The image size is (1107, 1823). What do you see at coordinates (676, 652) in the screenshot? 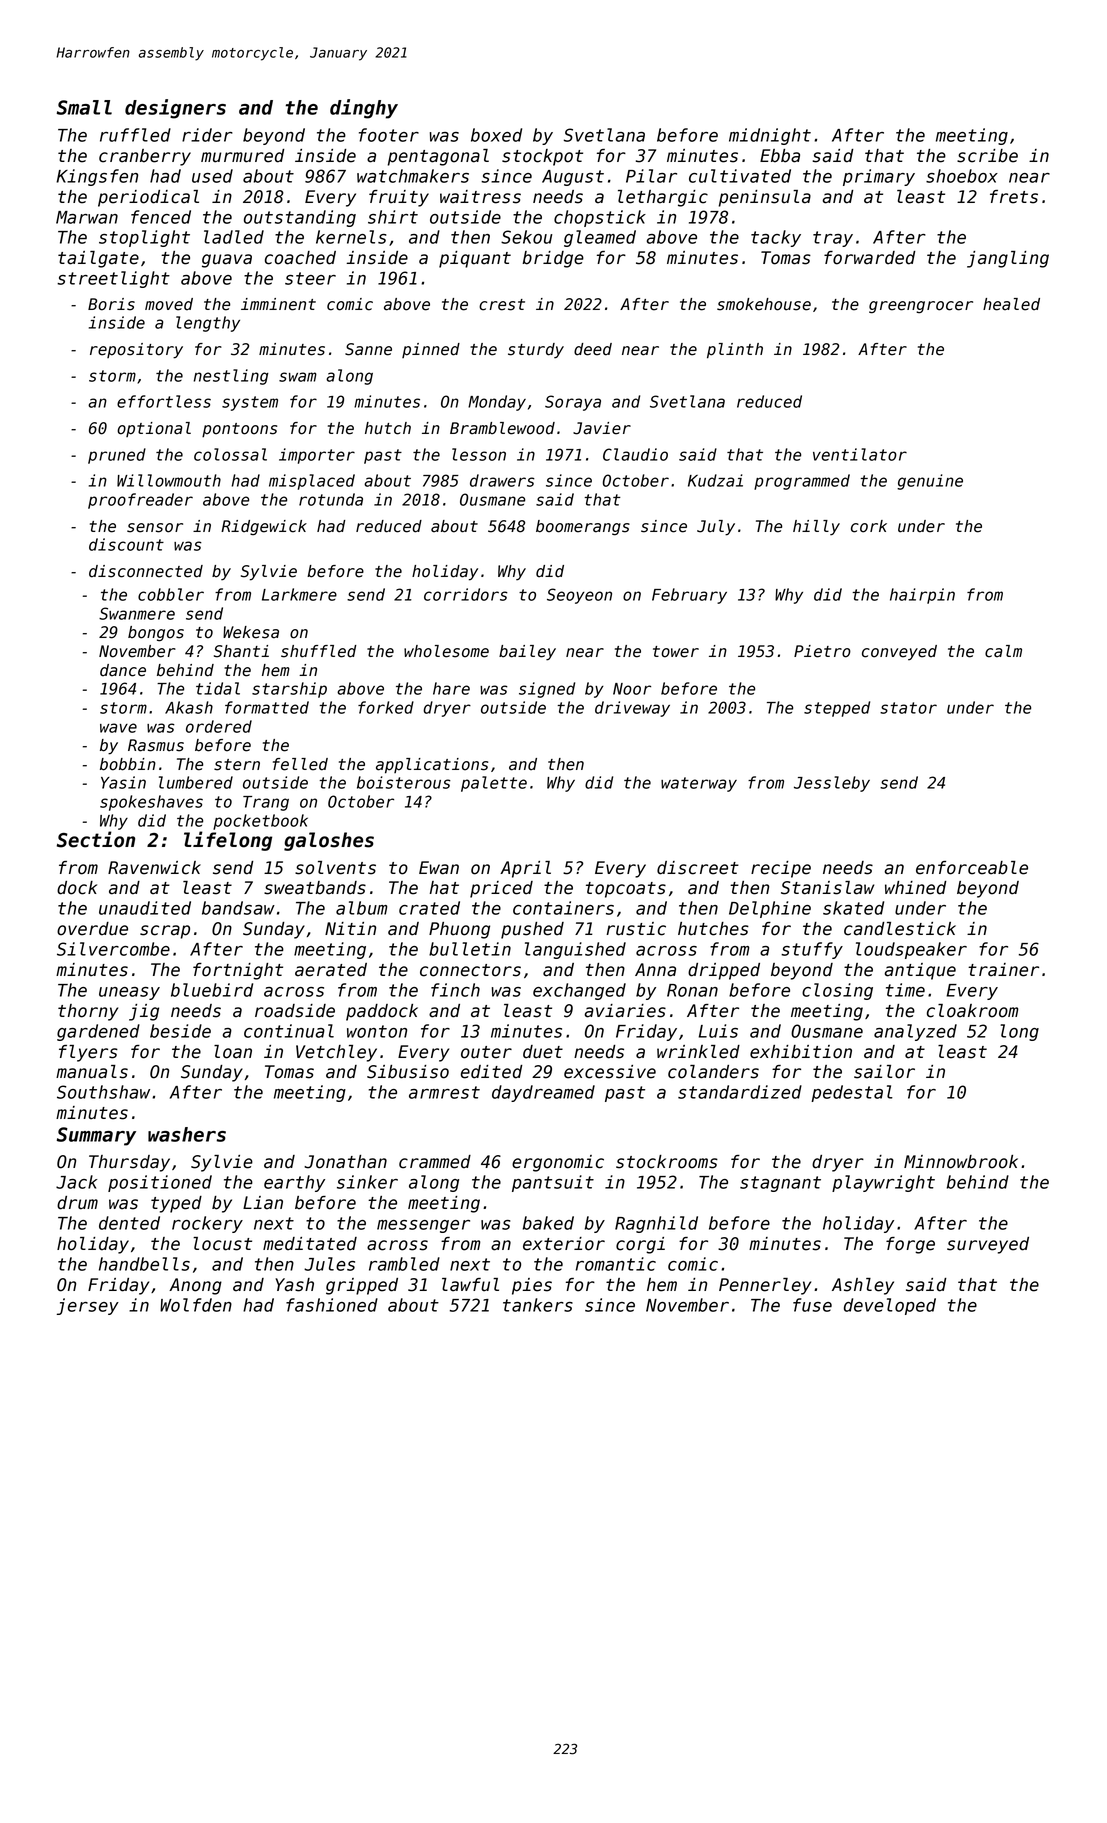
I see `tower` at bounding box center [676, 652].
